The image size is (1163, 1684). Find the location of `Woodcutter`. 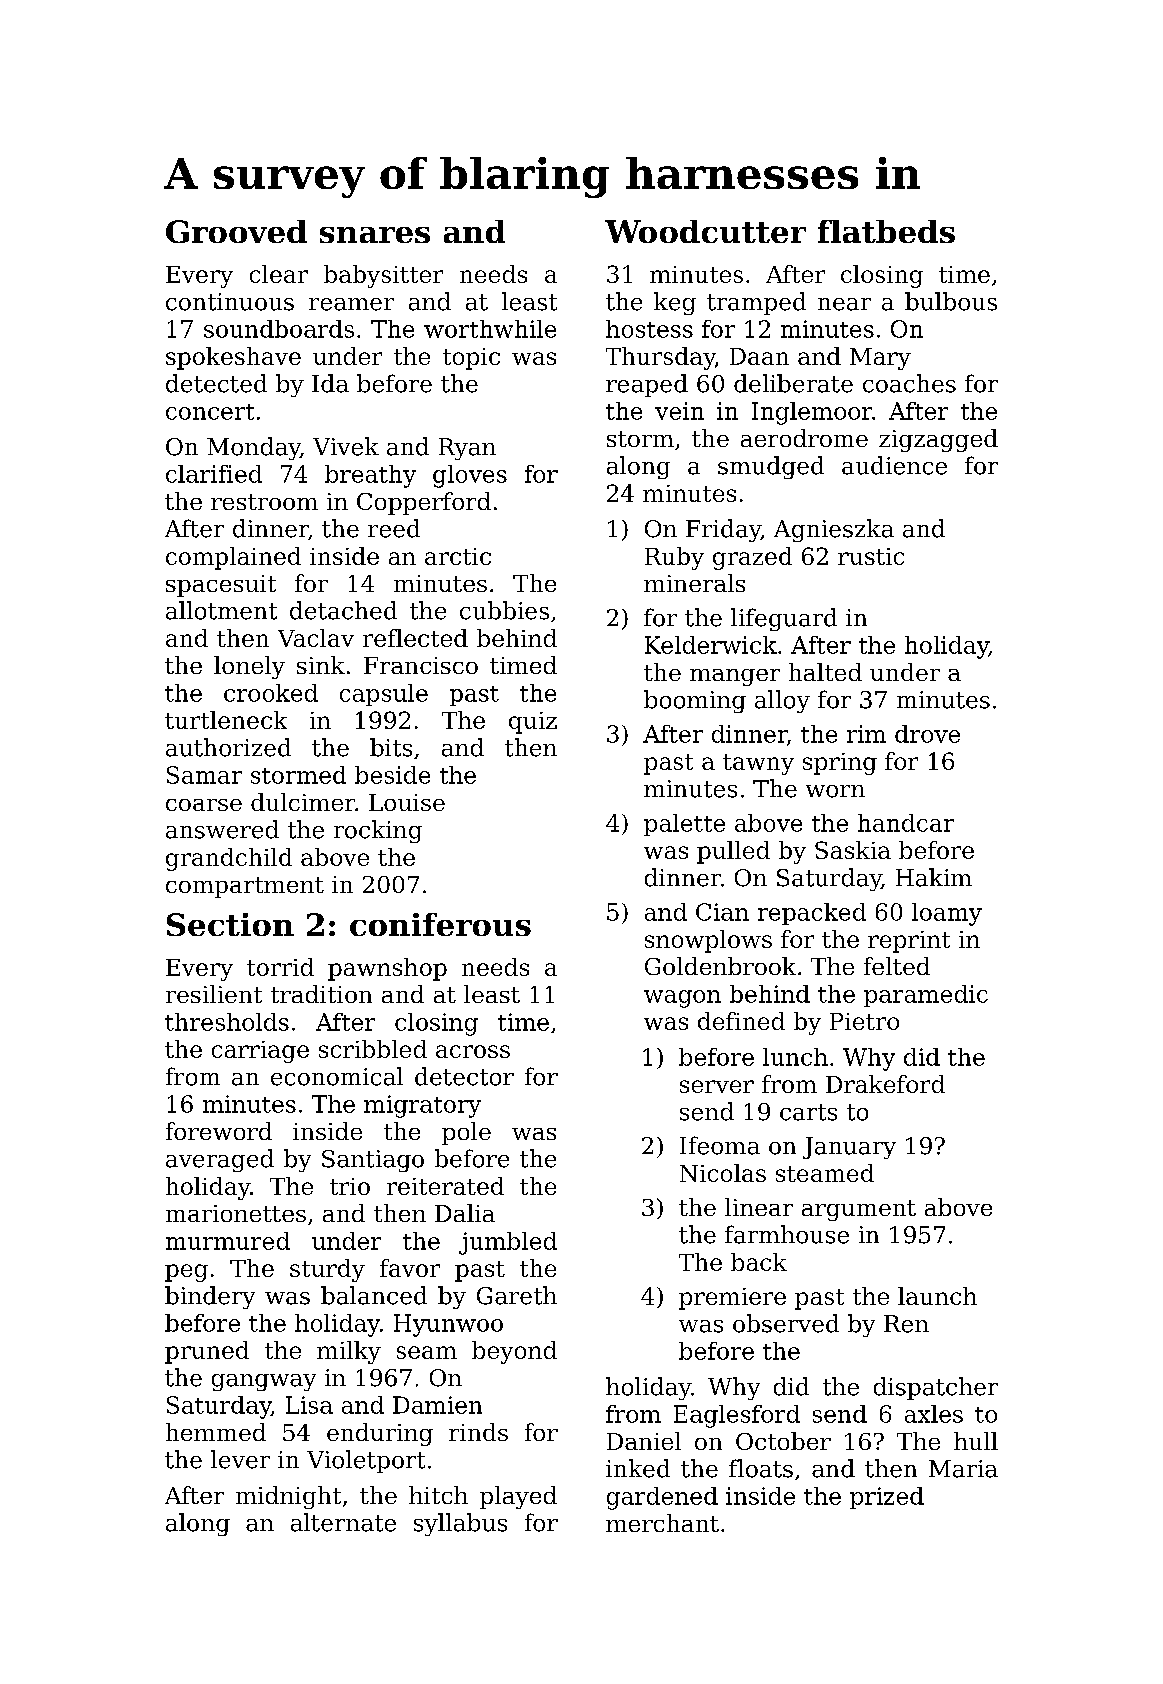

Woodcutter is located at coordinates (705, 231).
